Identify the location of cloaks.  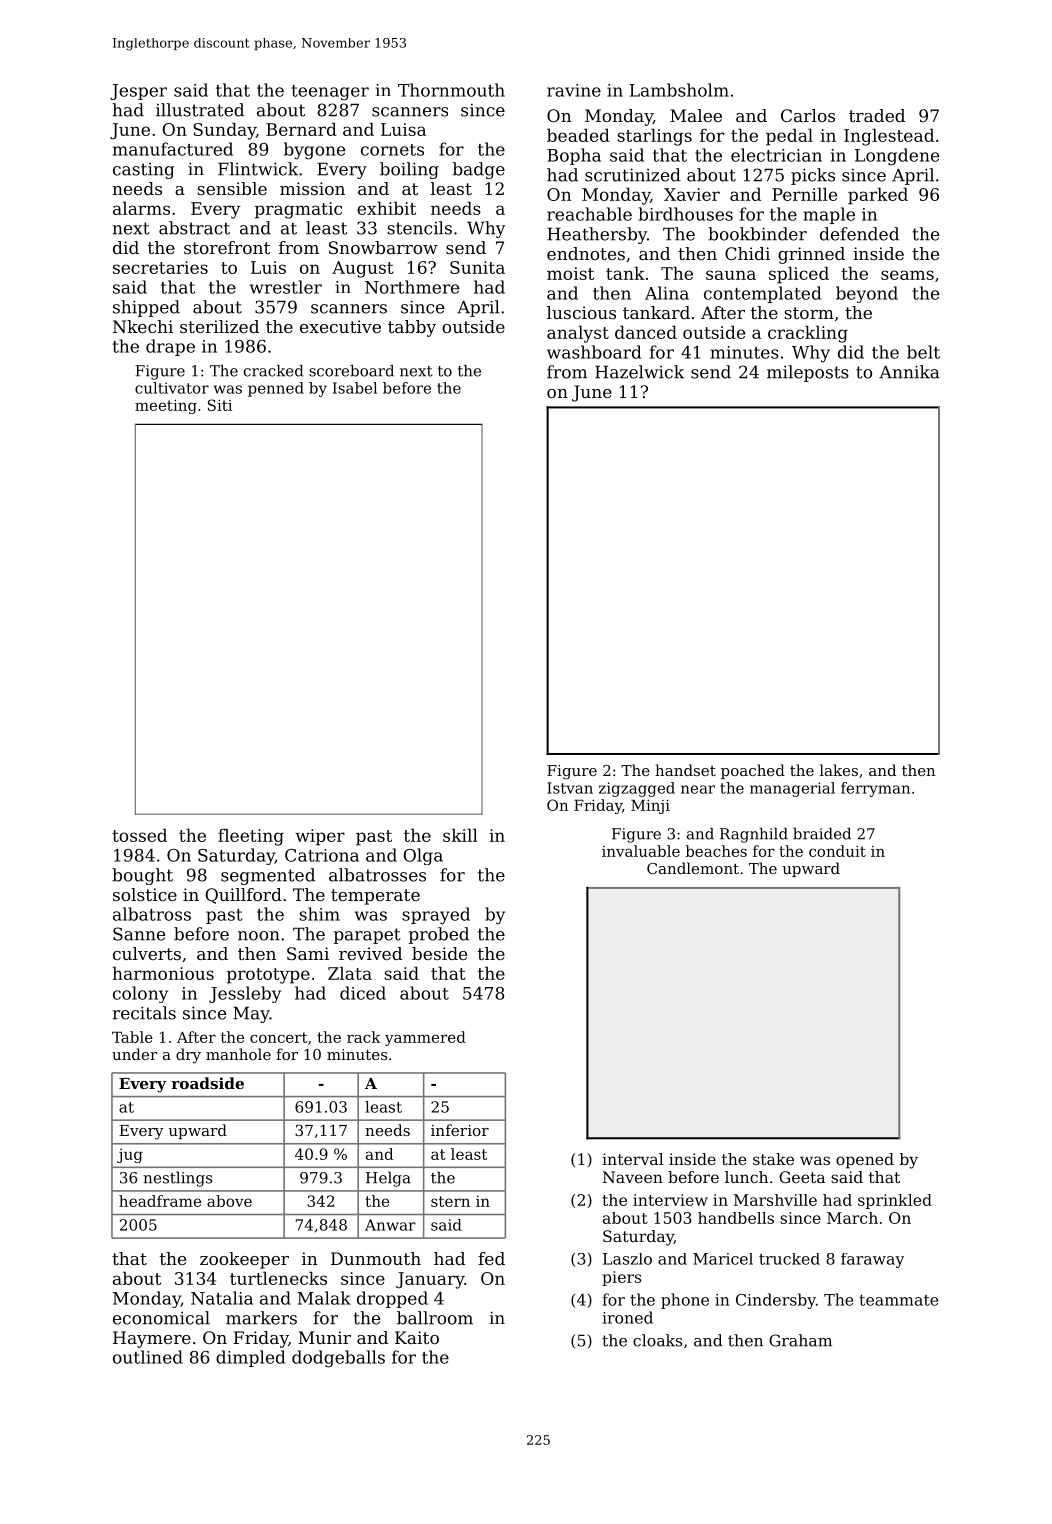
(657, 1340).
